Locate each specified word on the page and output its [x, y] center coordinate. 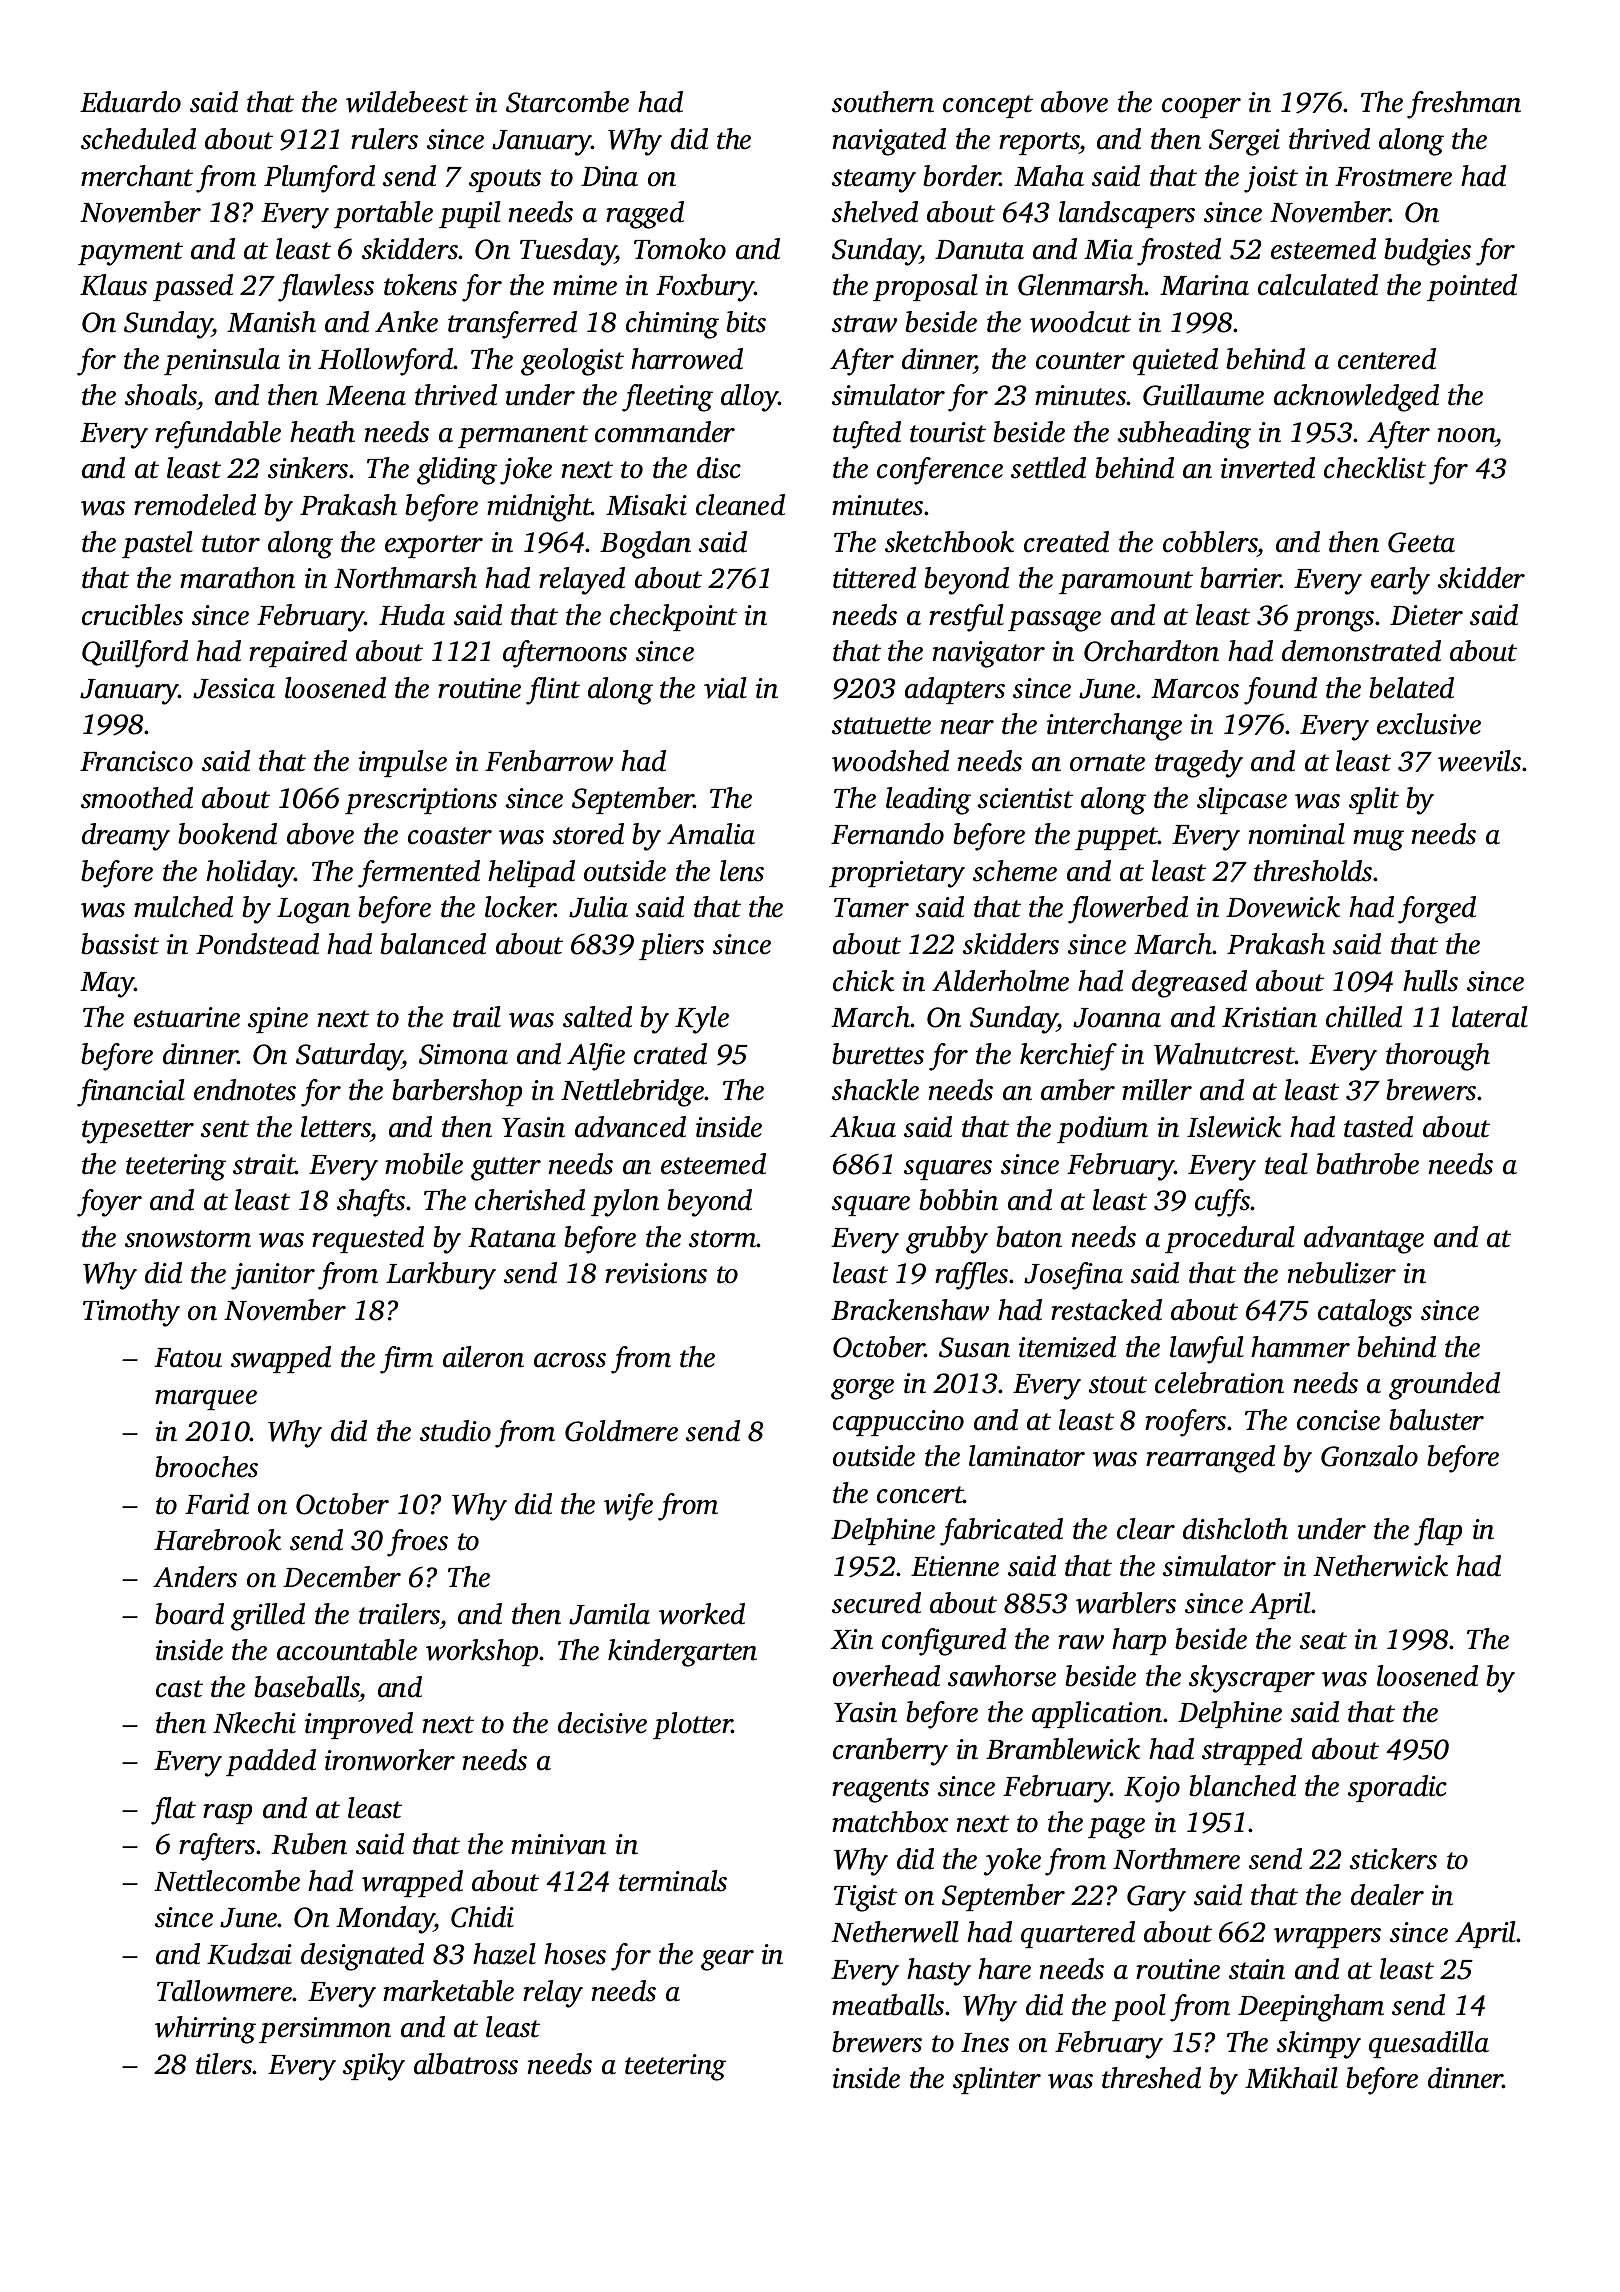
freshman [1464, 105]
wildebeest [407, 102]
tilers [224, 2064]
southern [883, 102]
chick [863, 981]
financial [131, 1093]
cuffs [1223, 1203]
